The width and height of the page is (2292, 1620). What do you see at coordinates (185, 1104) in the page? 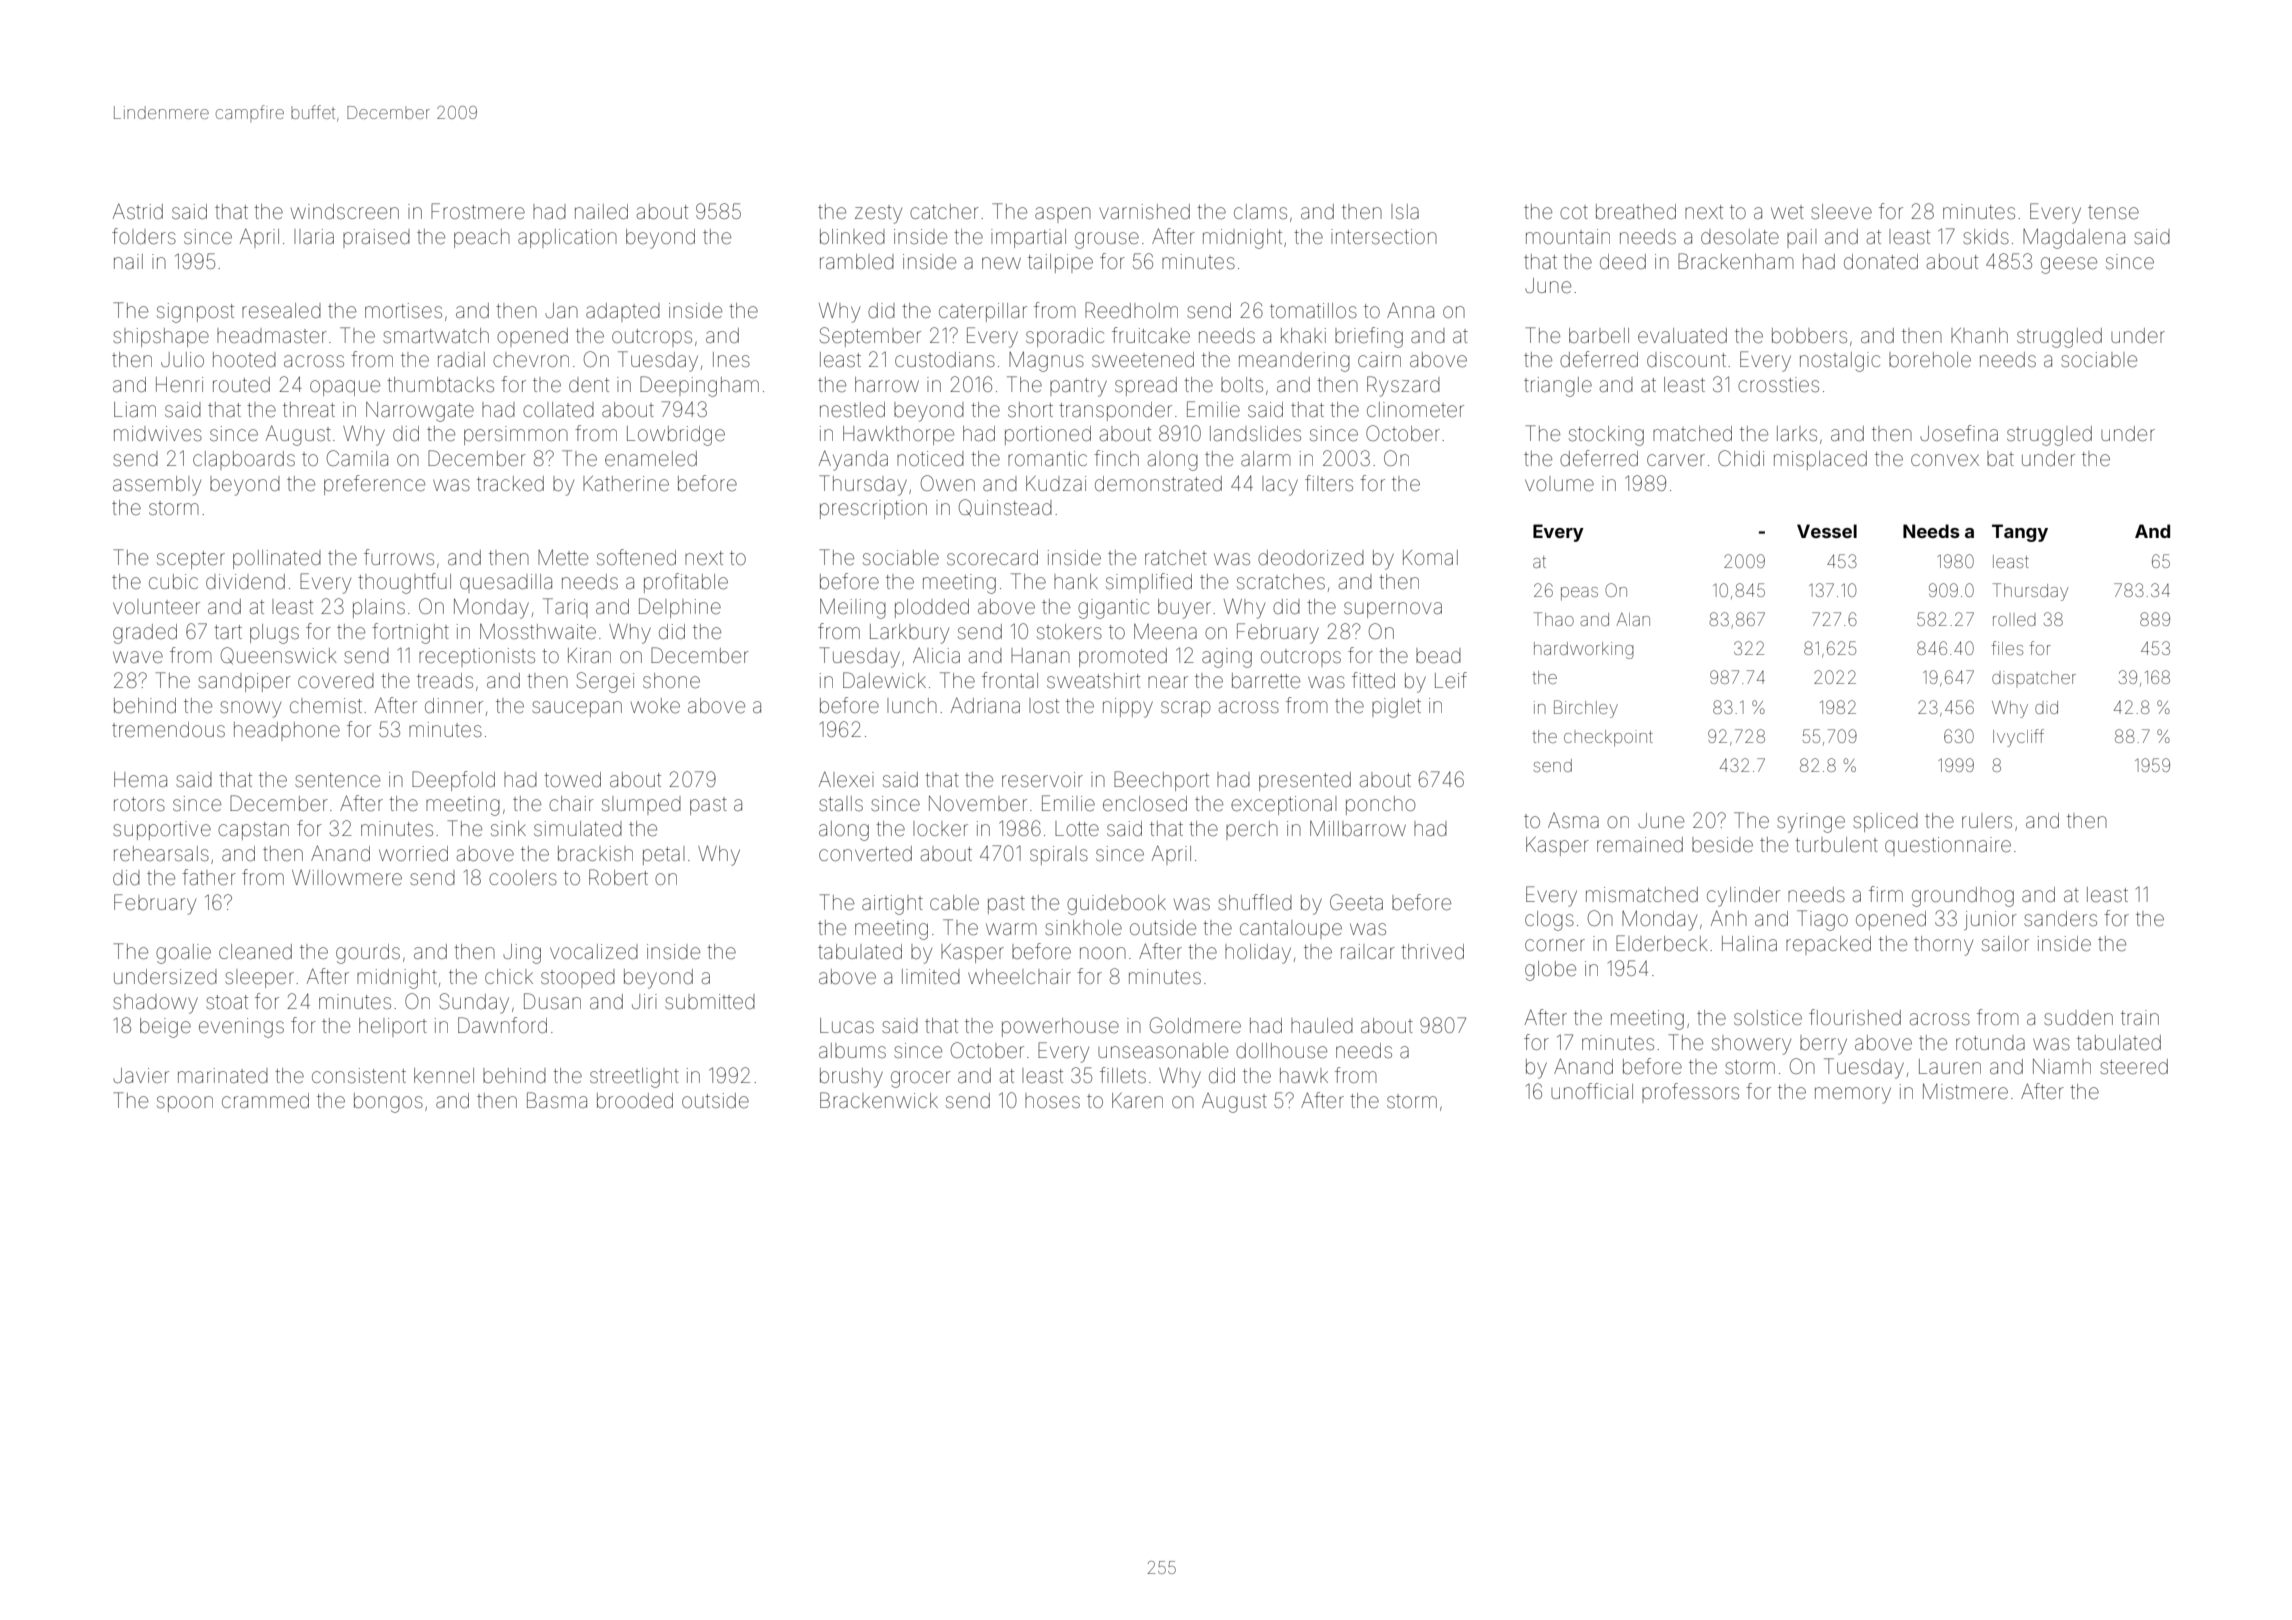
I see `spoon` at bounding box center [185, 1104].
